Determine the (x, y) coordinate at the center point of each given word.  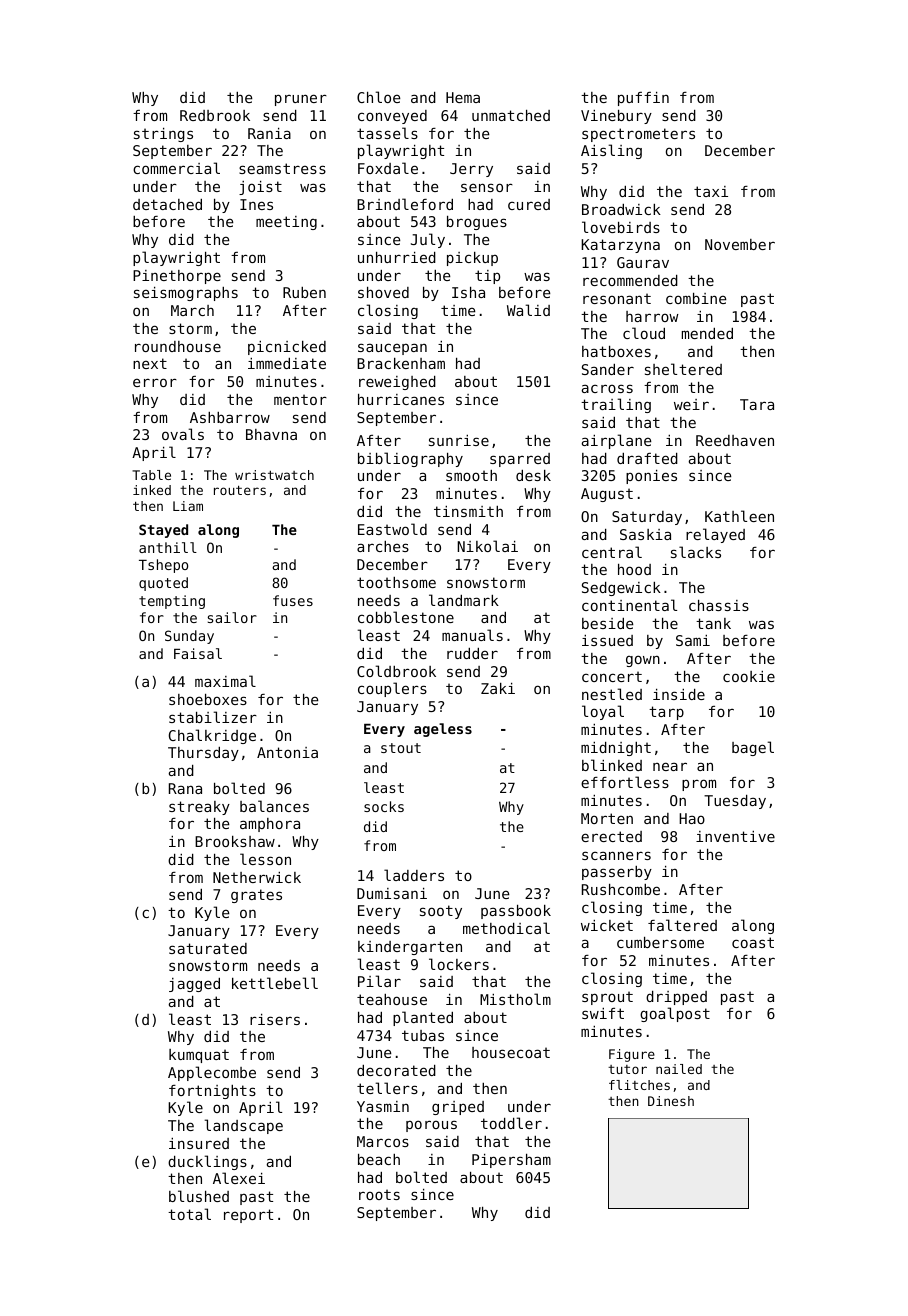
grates (256, 896)
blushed (199, 1196)
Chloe (379, 97)
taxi (711, 191)
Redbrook (215, 115)
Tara (757, 404)
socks (384, 806)
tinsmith (468, 511)
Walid (528, 310)
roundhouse (178, 346)
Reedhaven (735, 440)
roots (379, 1194)
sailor (232, 617)
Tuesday (735, 802)
